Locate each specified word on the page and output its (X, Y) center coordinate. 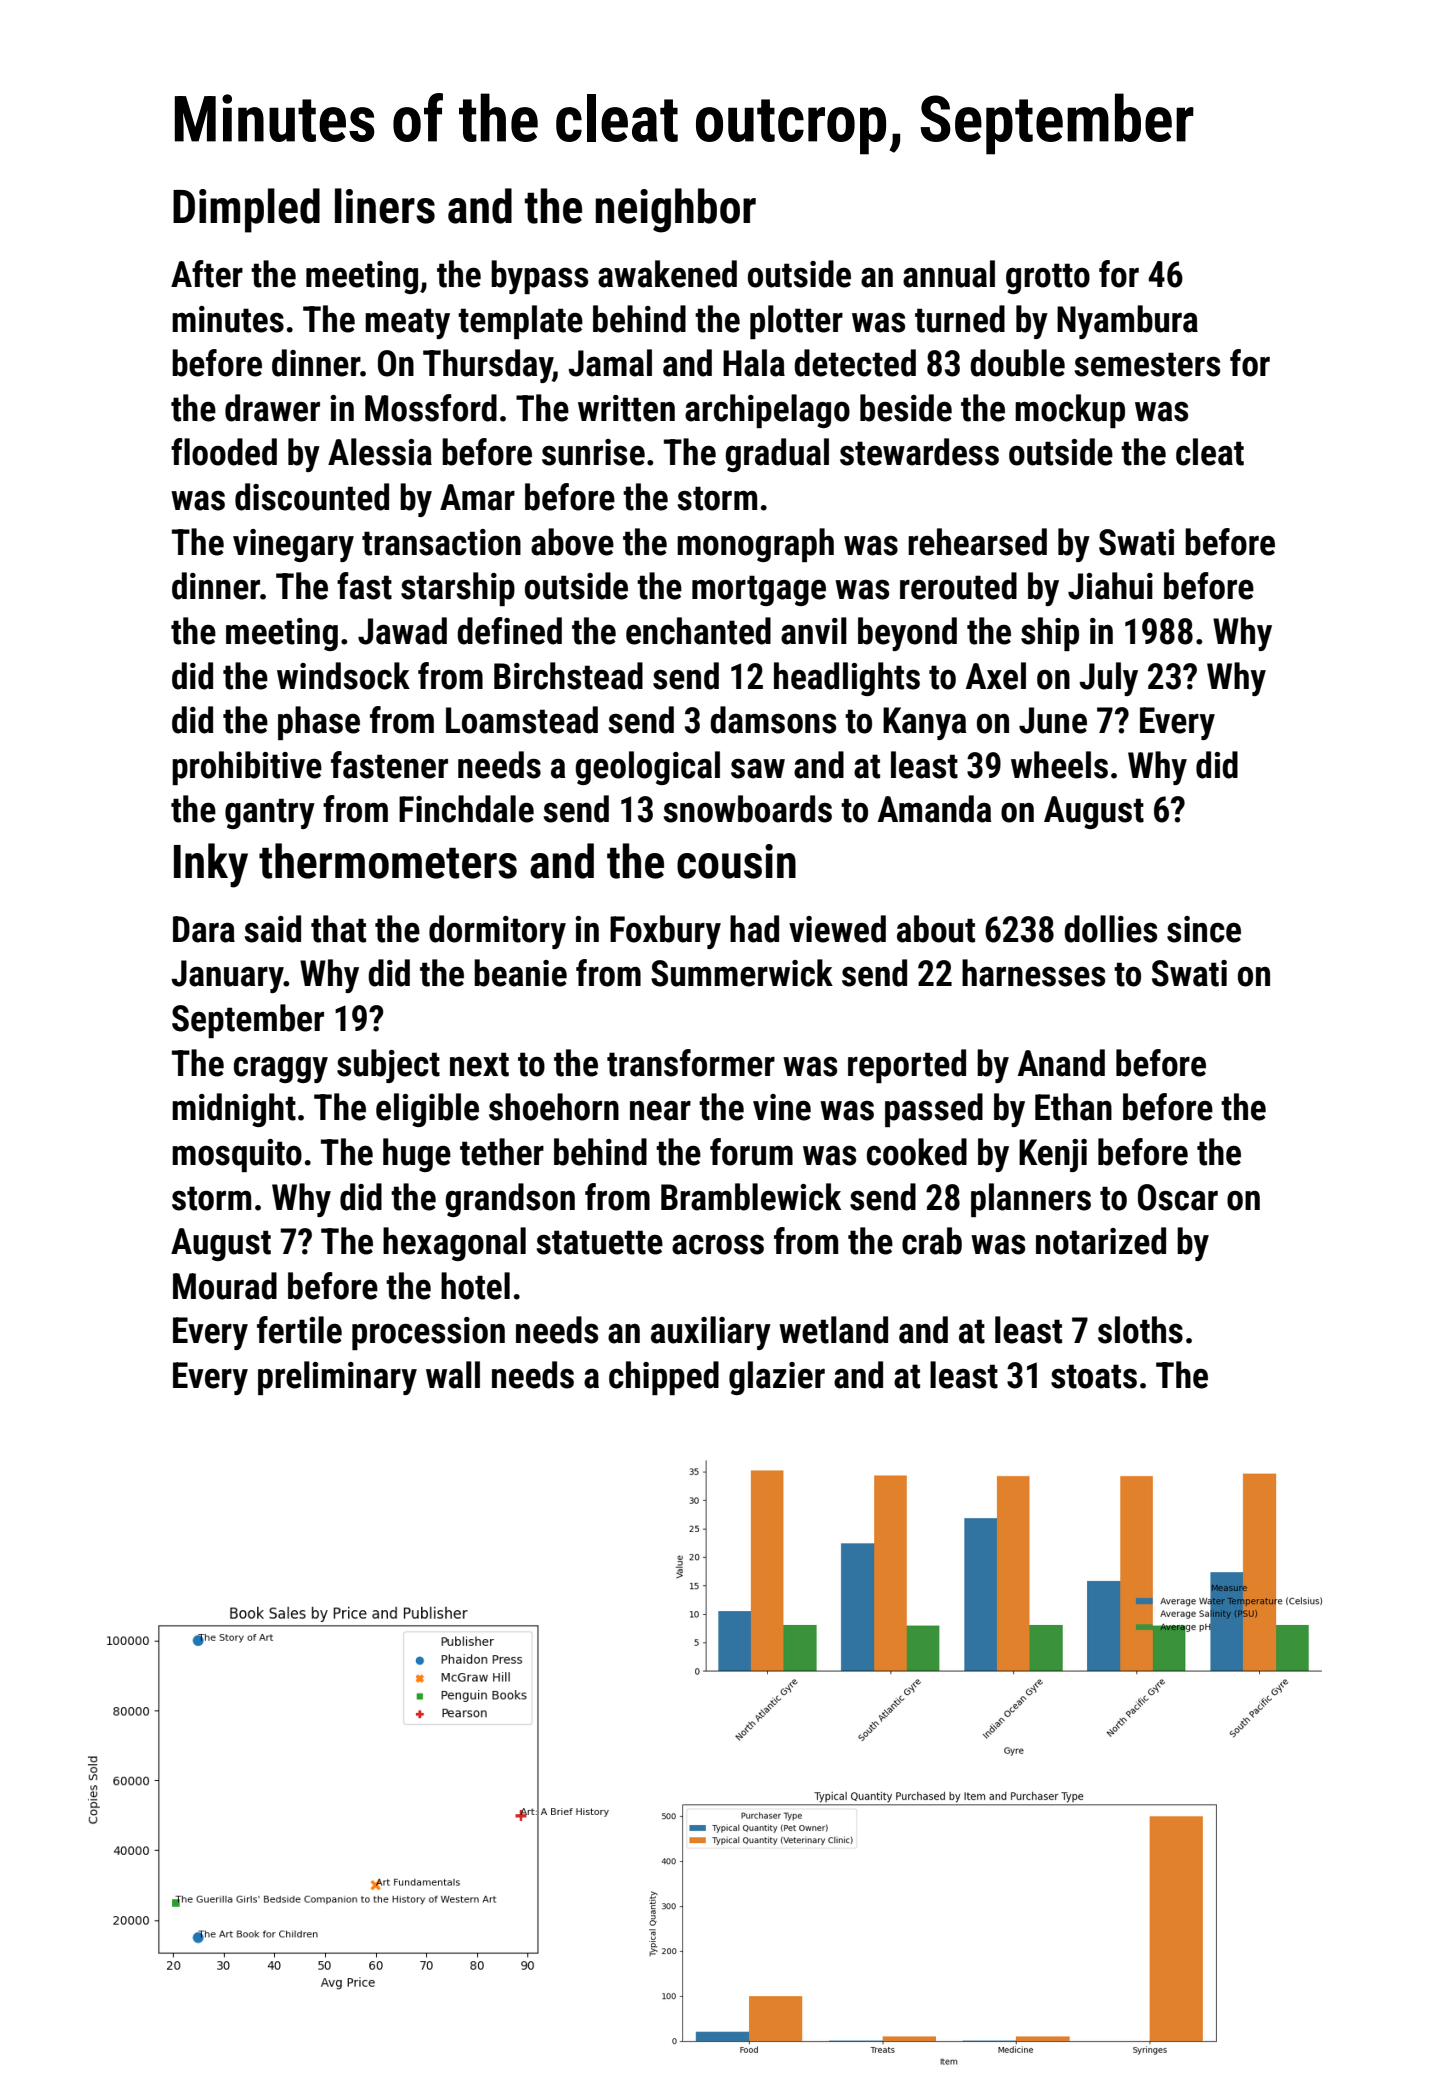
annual (949, 274)
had (754, 929)
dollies (1110, 929)
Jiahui (1110, 586)
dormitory (497, 932)
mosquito (237, 1155)
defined (509, 631)
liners (385, 206)
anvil (814, 631)
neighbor (676, 210)
